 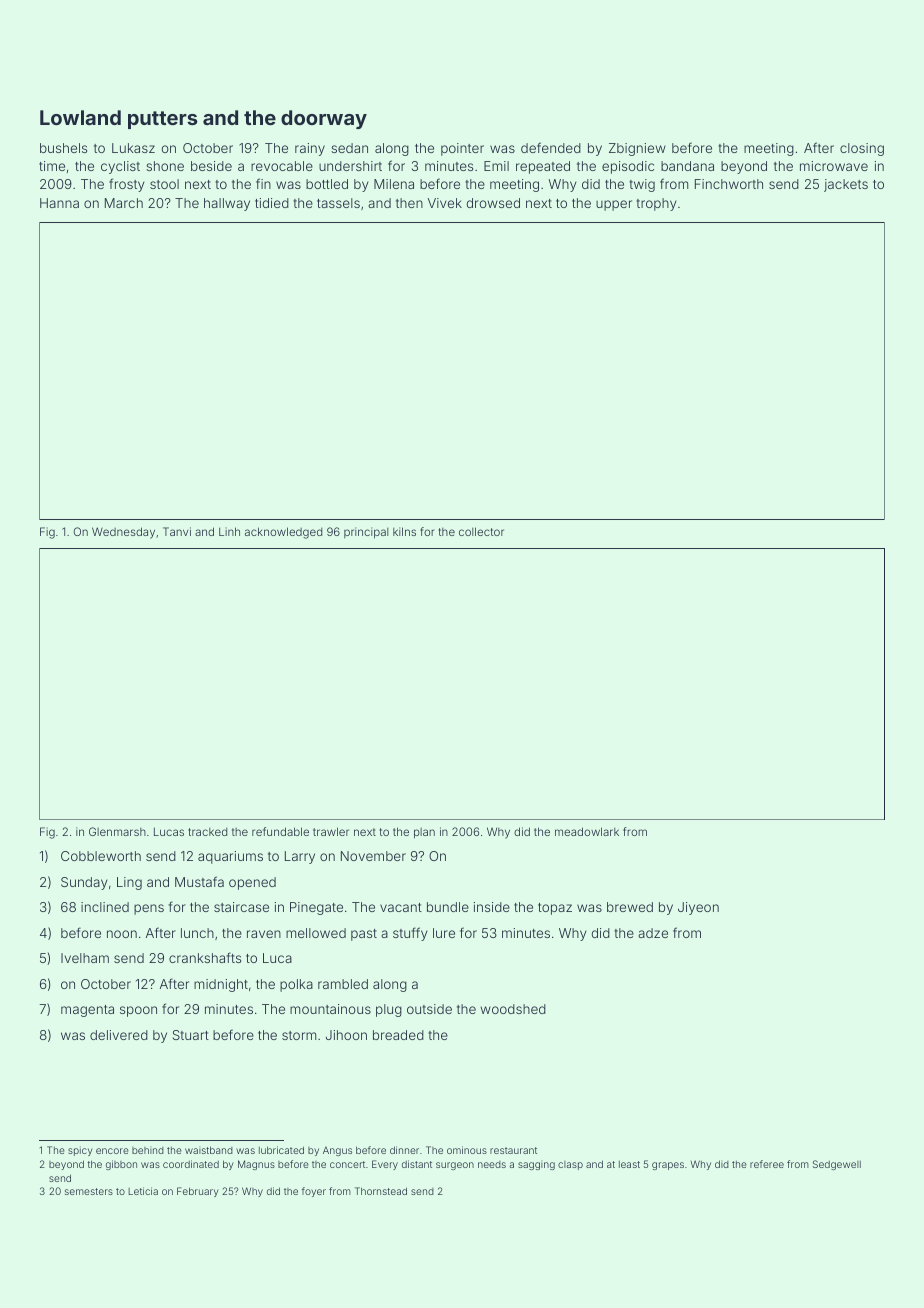 I want to click on grapes, so click(x=668, y=1166).
